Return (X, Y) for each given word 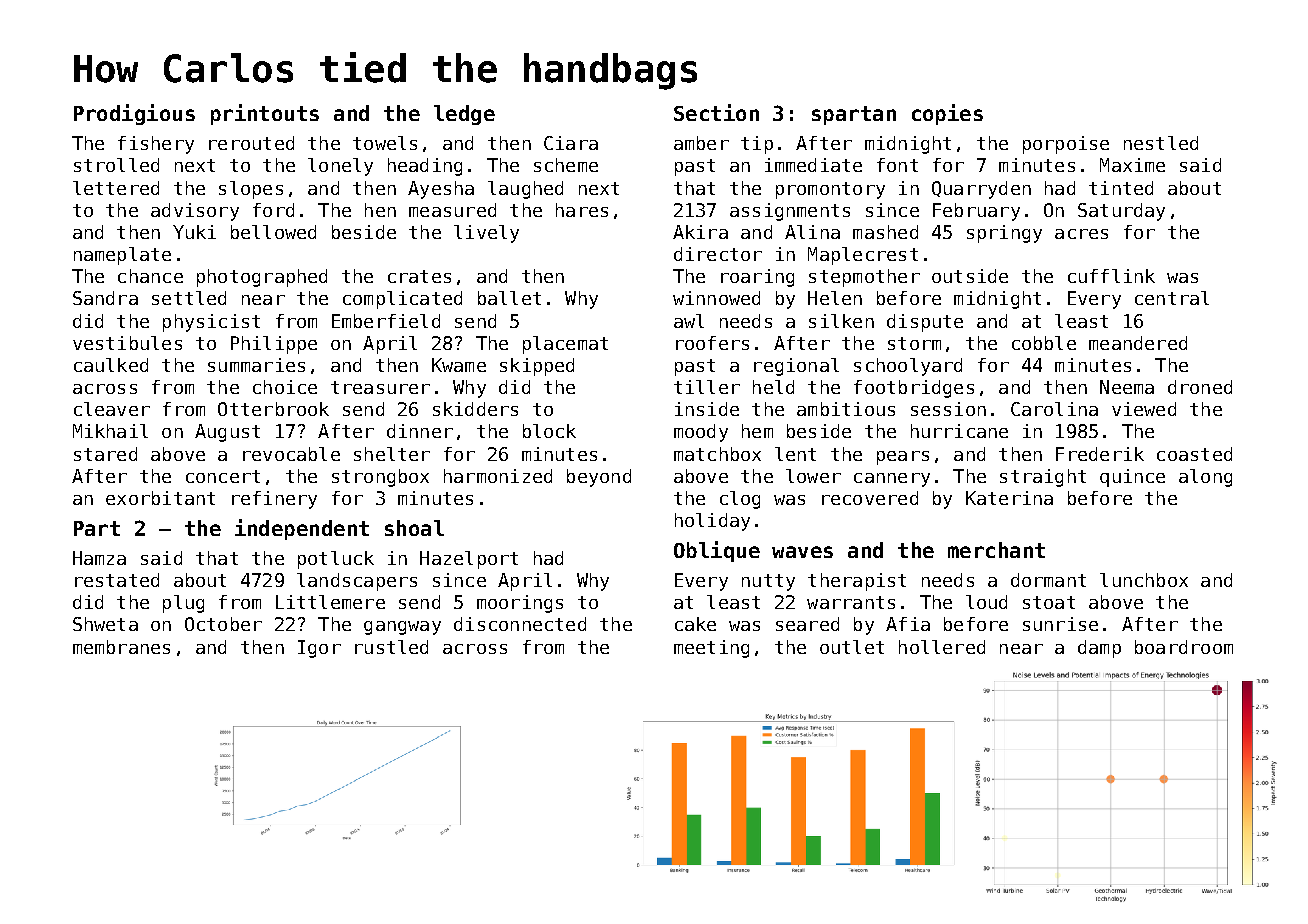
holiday (712, 522)
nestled (1161, 143)
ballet (509, 298)
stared (105, 454)
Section (716, 112)
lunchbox (1144, 580)
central (1172, 298)
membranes (121, 647)
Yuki (194, 232)
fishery (156, 145)
